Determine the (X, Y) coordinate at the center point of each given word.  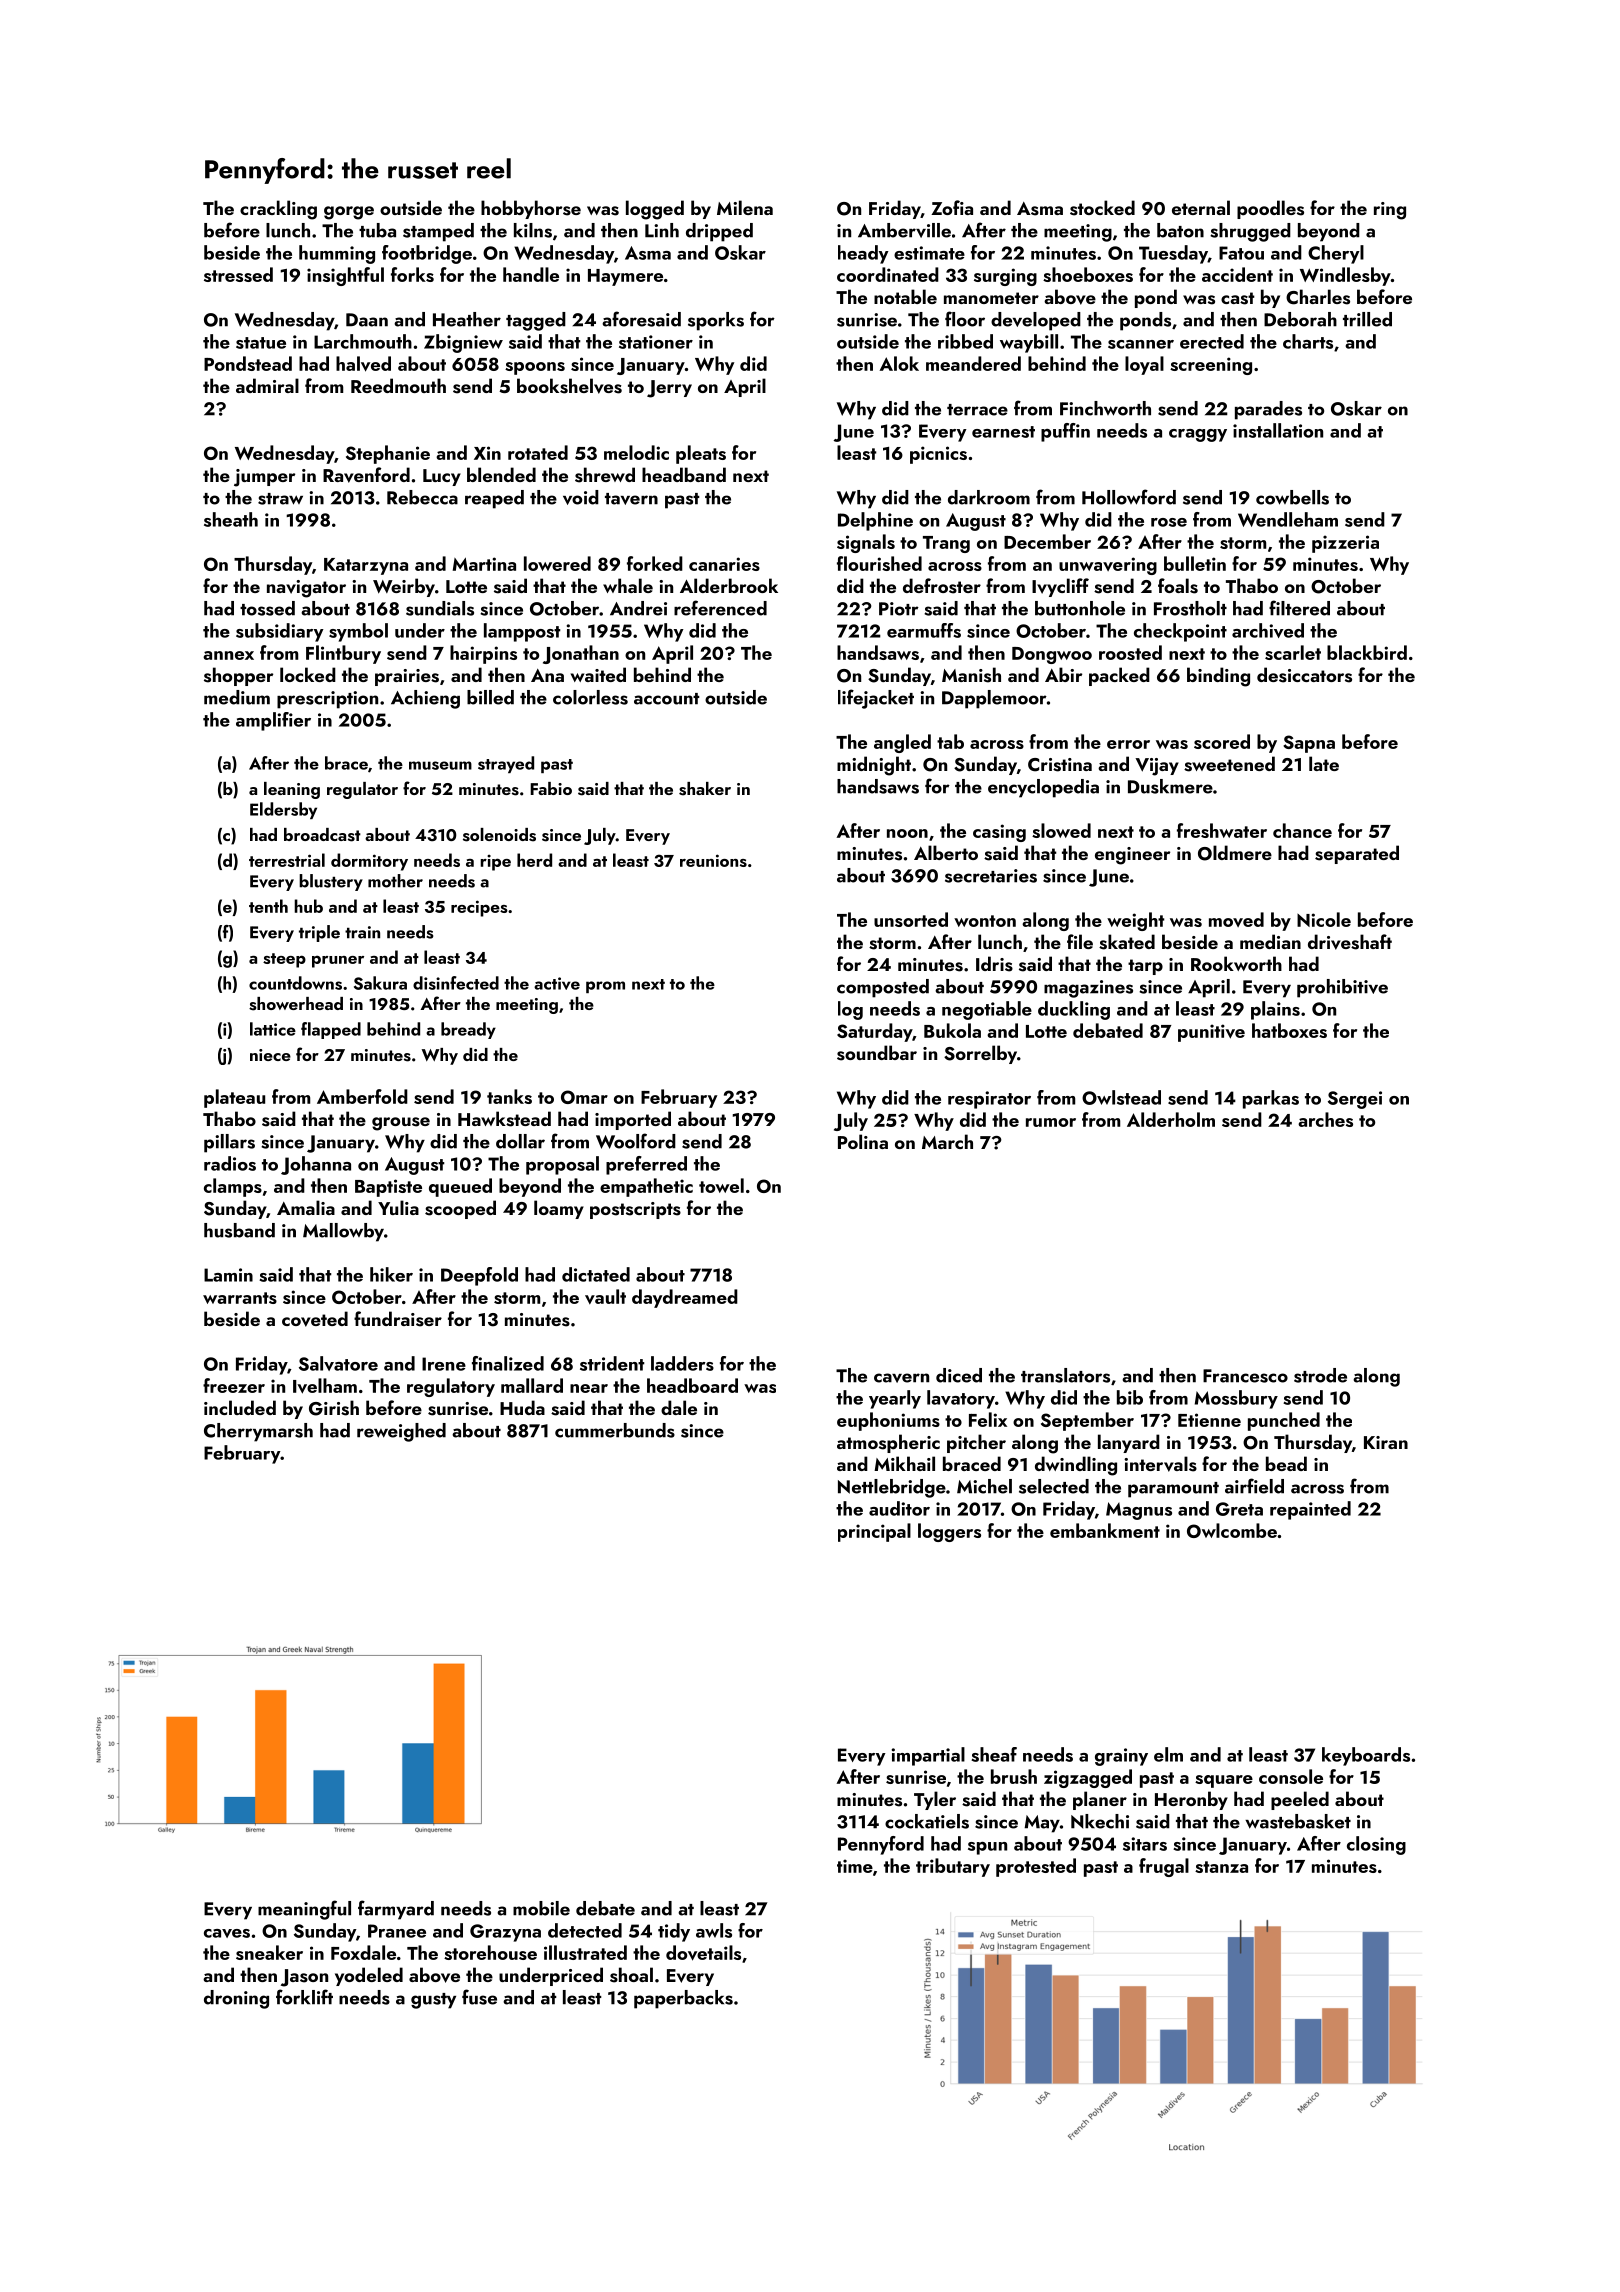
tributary (953, 1867)
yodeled (369, 1976)
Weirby (404, 587)
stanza (1221, 1867)
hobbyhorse (531, 209)
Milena (745, 207)
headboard (692, 1385)
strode (1320, 1375)
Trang (946, 544)
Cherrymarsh (258, 1432)
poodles (1270, 209)
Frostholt (1190, 608)
